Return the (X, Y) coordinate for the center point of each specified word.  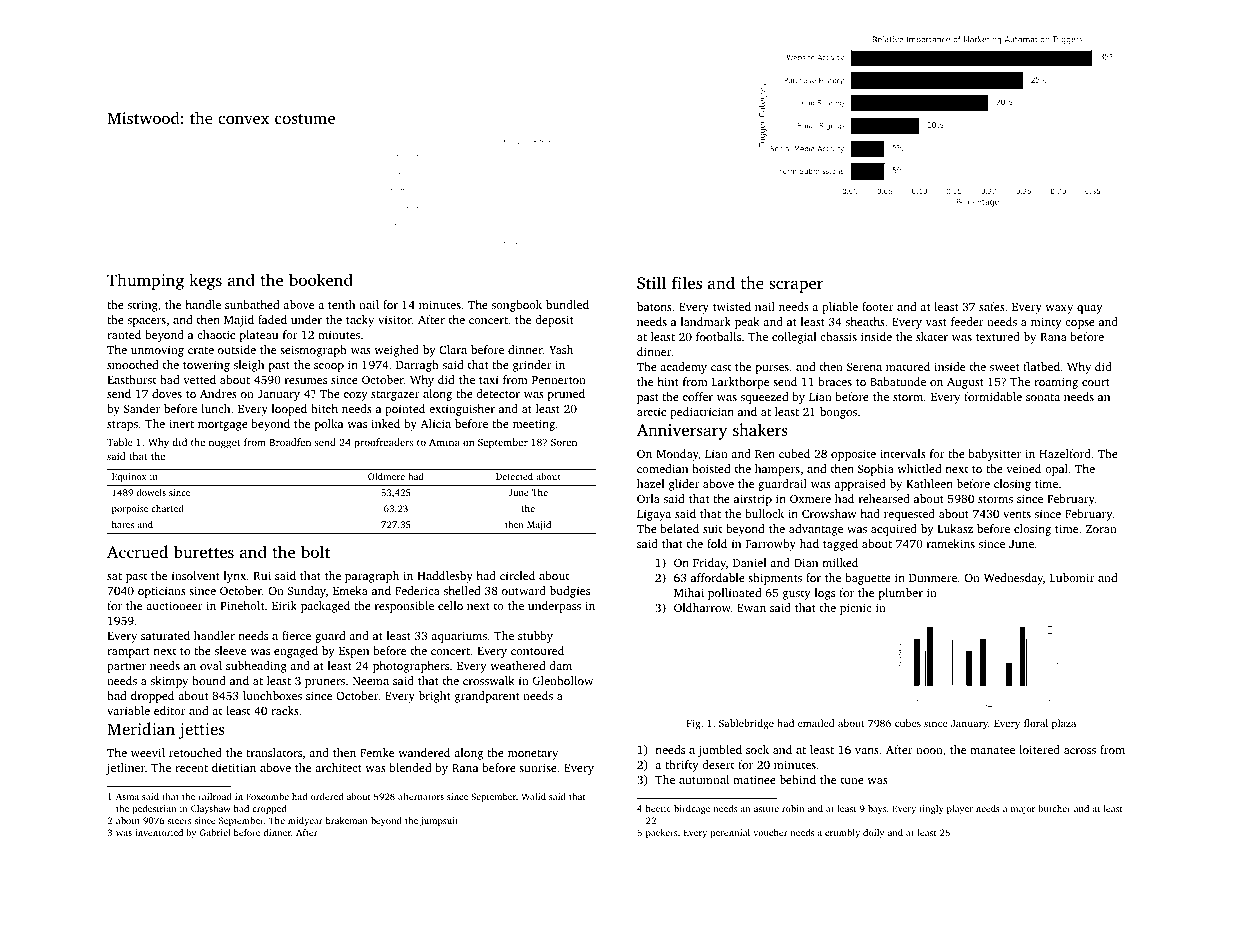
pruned (566, 395)
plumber (901, 594)
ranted (124, 334)
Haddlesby (445, 577)
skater (932, 336)
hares (123, 524)
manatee (992, 750)
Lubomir (1072, 577)
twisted (732, 306)
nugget (224, 444)
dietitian (234, 767)
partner (126, 668)
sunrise (538, 767)
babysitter (994, 455)
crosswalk (489, 680)
